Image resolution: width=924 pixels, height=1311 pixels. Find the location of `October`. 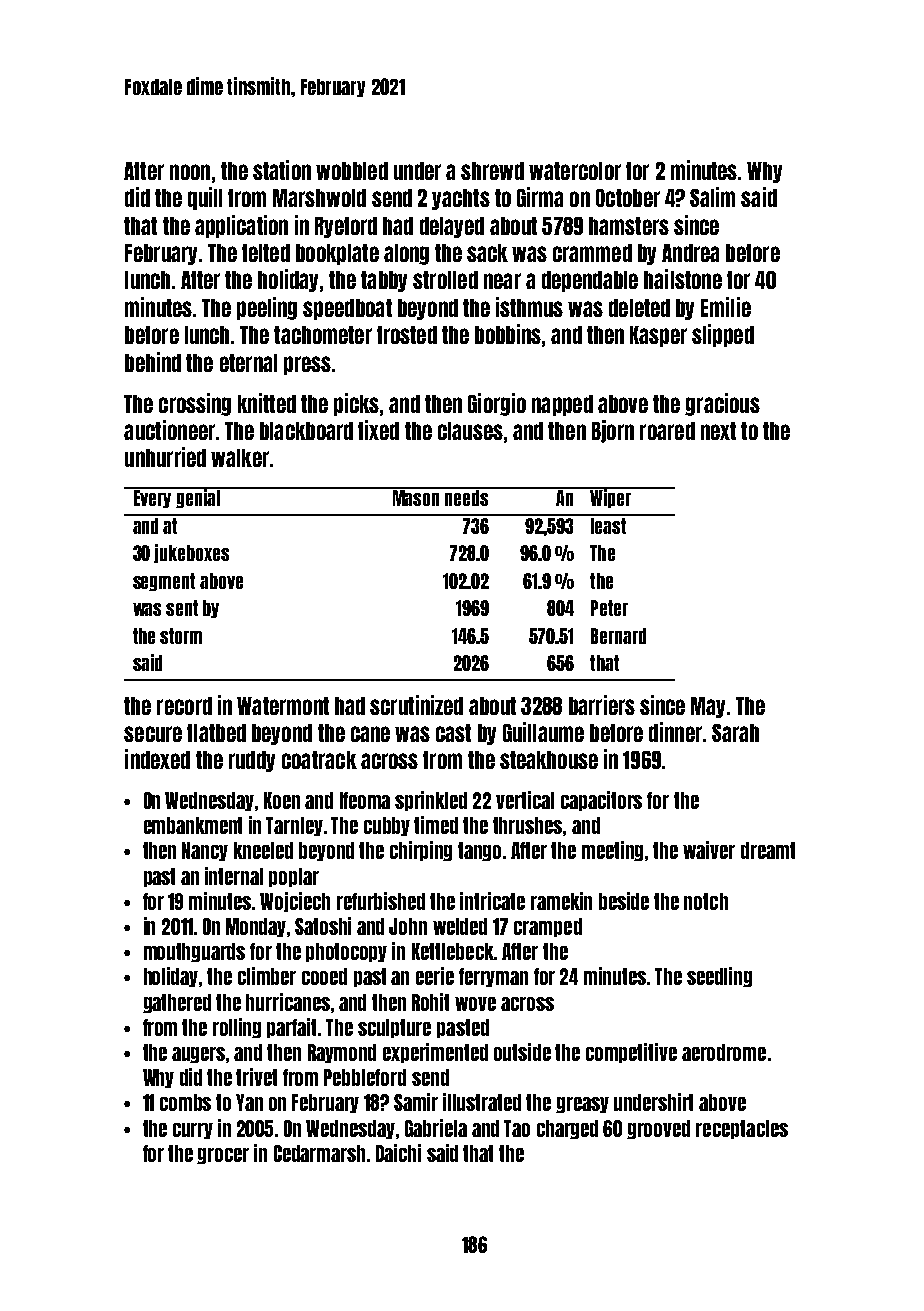

October is located at coordinates (628, 198).
